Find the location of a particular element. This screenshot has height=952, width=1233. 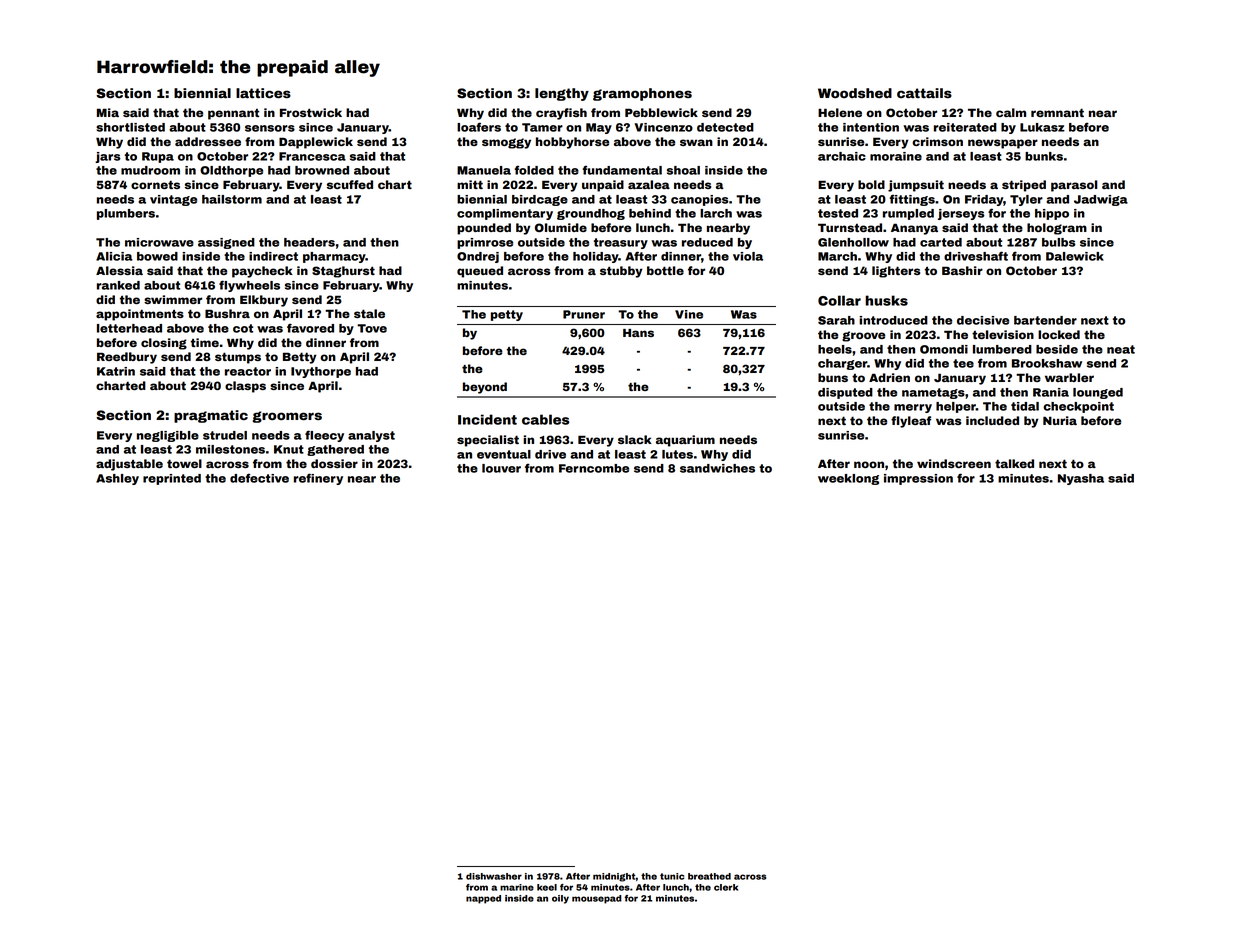

lengthy is located at coordinates (562, 94).
